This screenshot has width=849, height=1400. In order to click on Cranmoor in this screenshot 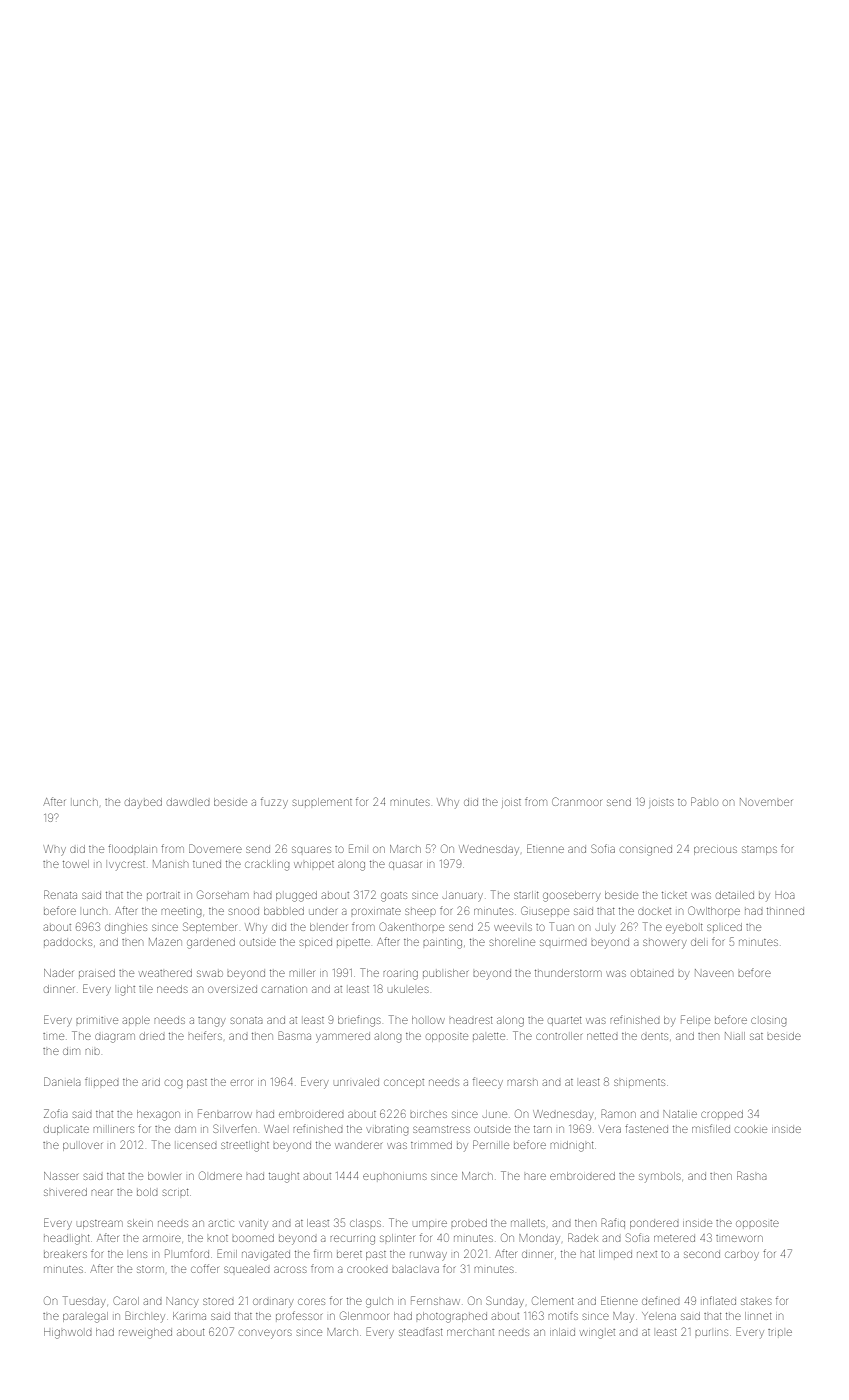, I will do `click(577, 801)`.
